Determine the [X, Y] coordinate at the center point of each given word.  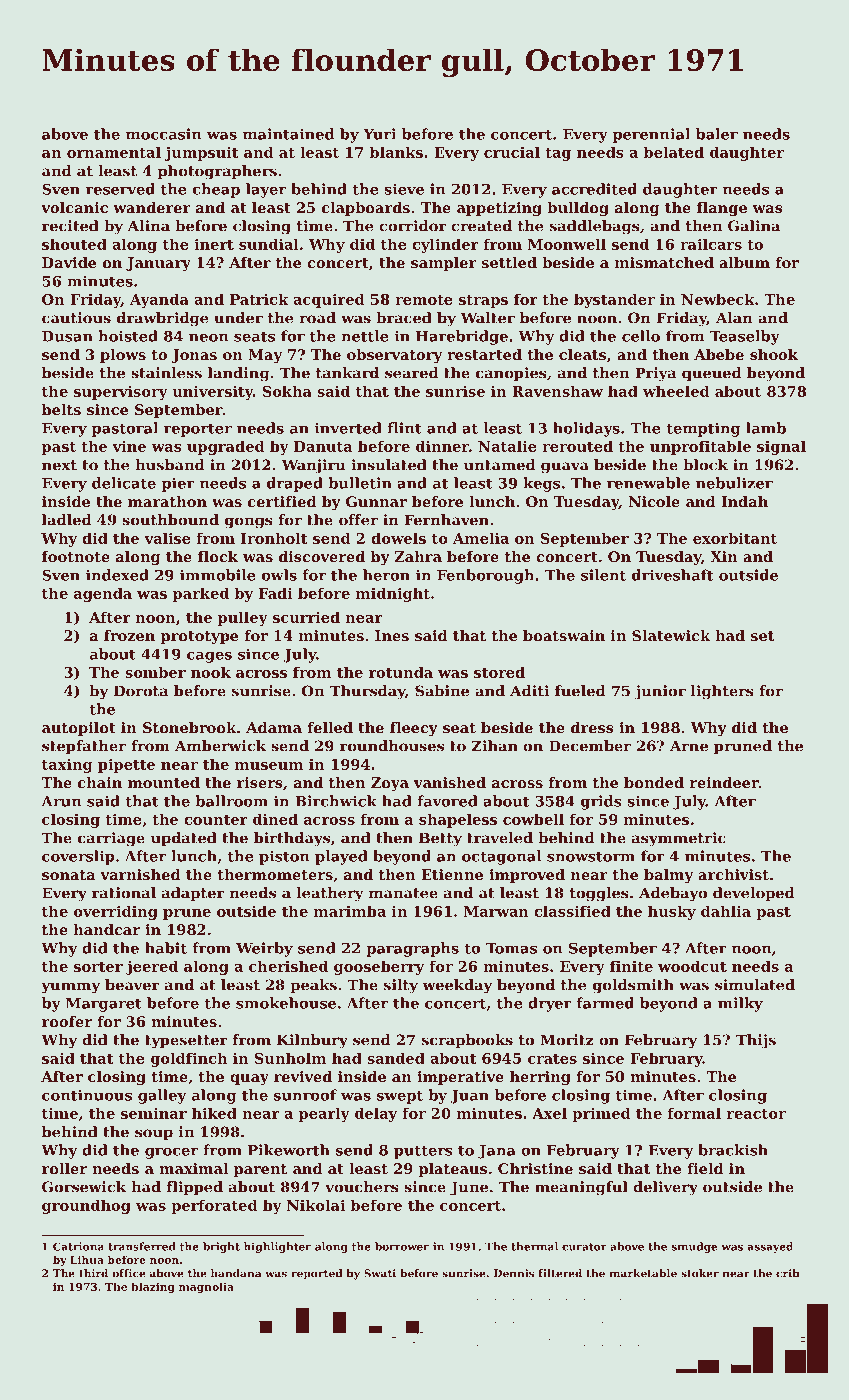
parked [201, 594]
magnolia [206, 1287]
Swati [380, 1273]
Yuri [379, 134]
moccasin [164, 134]
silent [603, 575]
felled [330, 727]
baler [717, 134]
